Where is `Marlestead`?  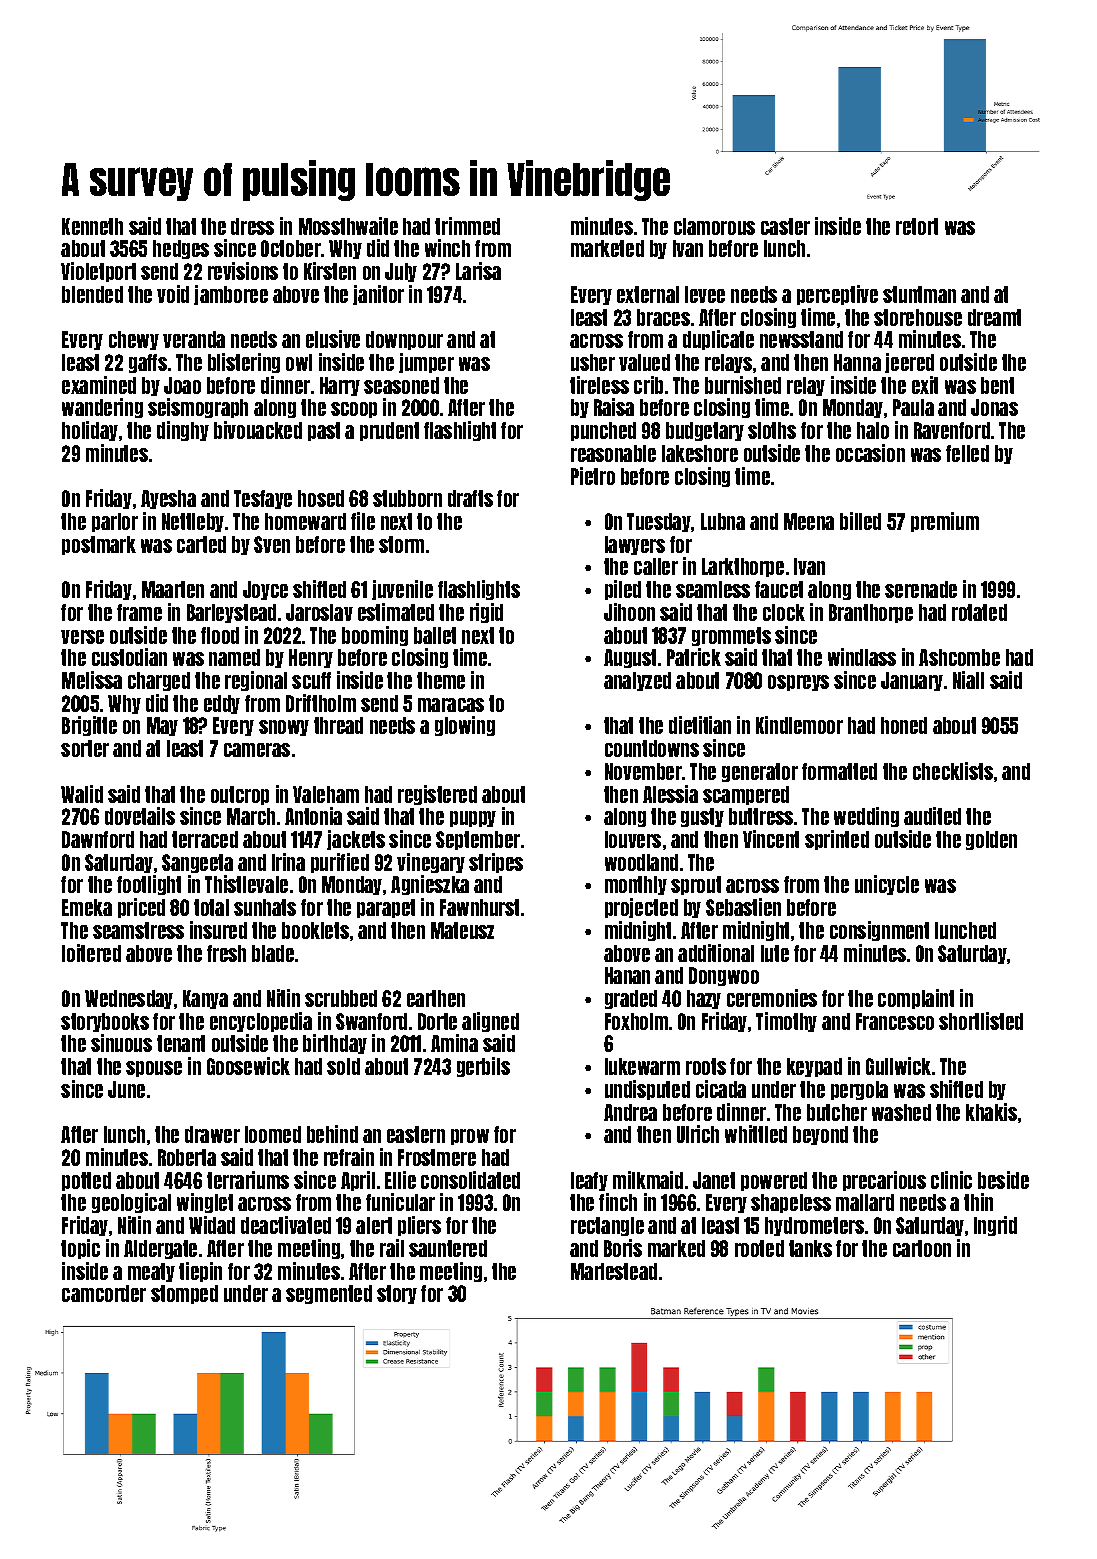
Marlestead is located at coordinates (614, 1271).
